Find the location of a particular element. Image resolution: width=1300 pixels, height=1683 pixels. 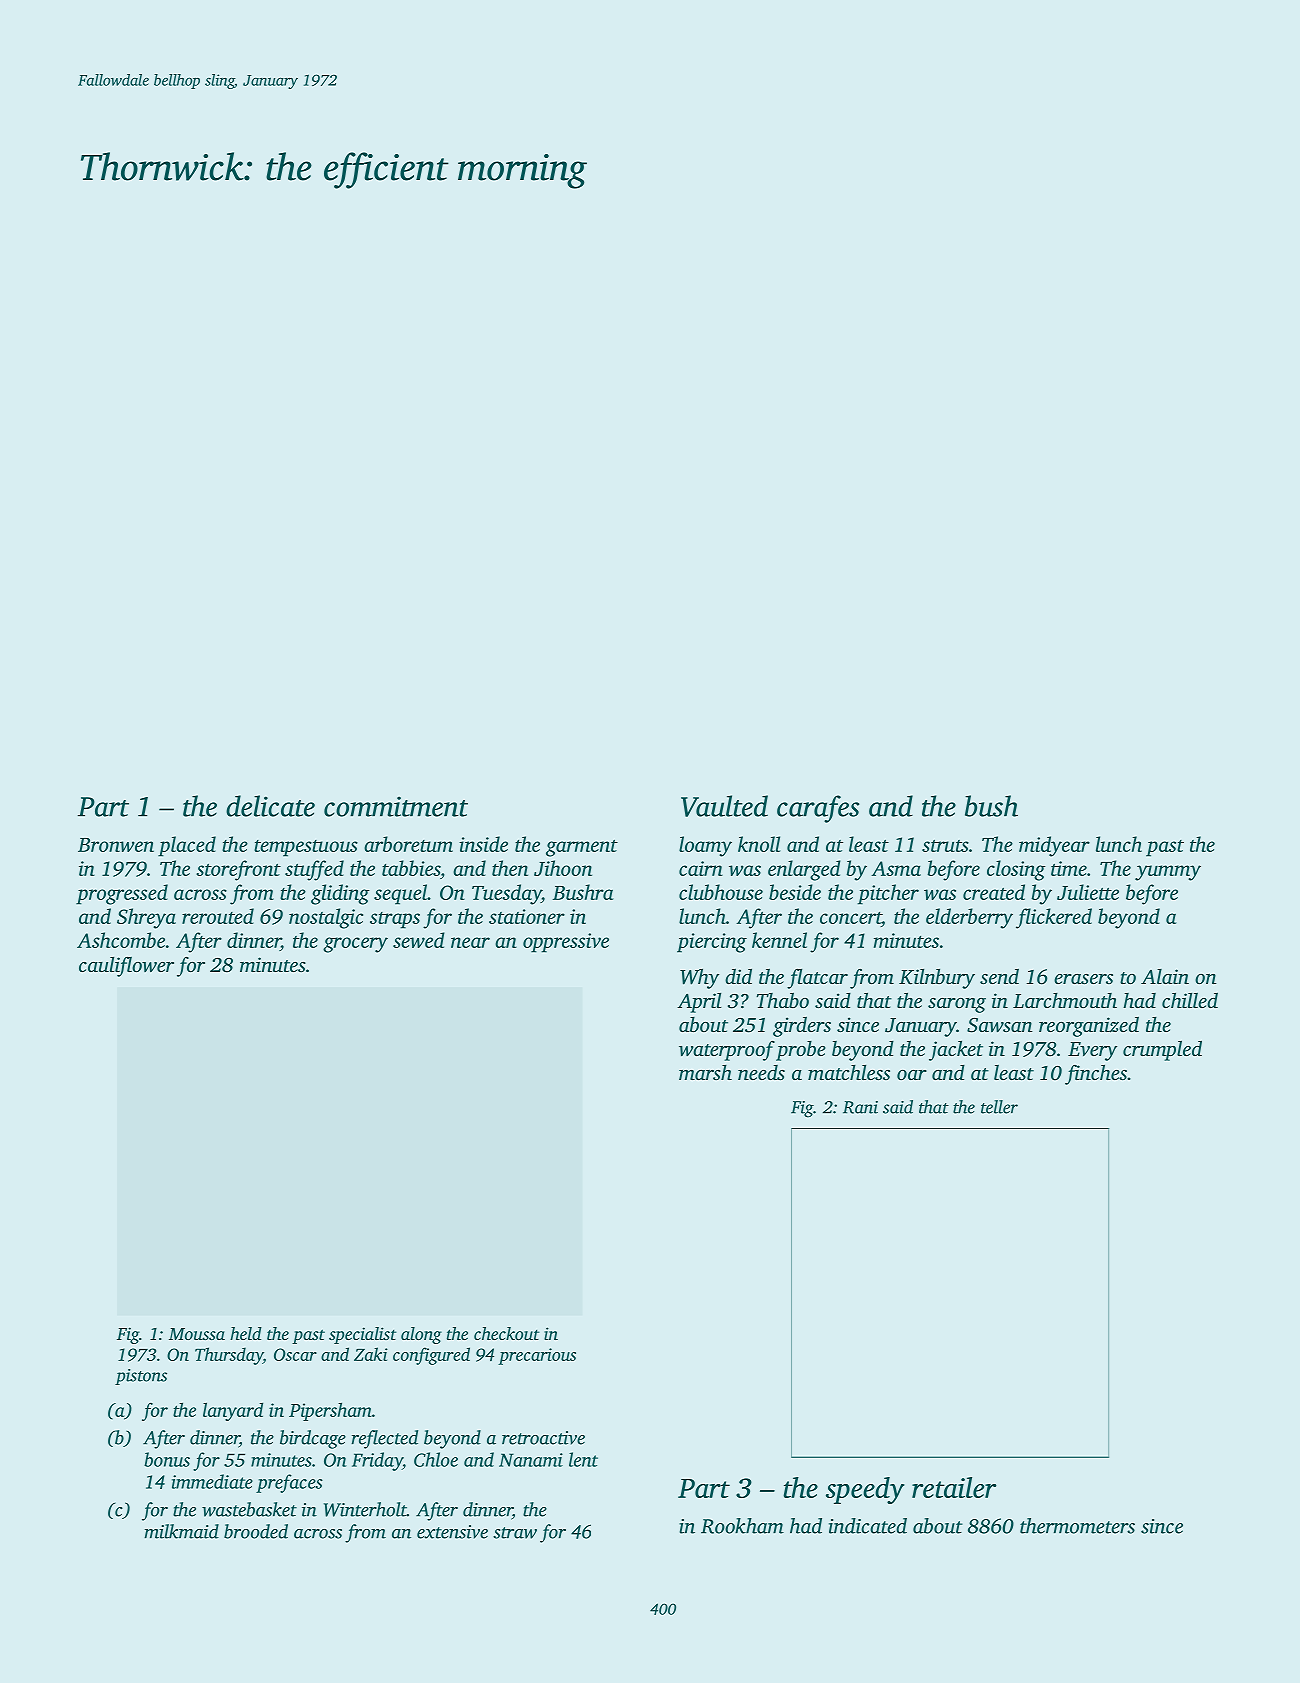

Vaulted is located at coordinates (724, 806).
